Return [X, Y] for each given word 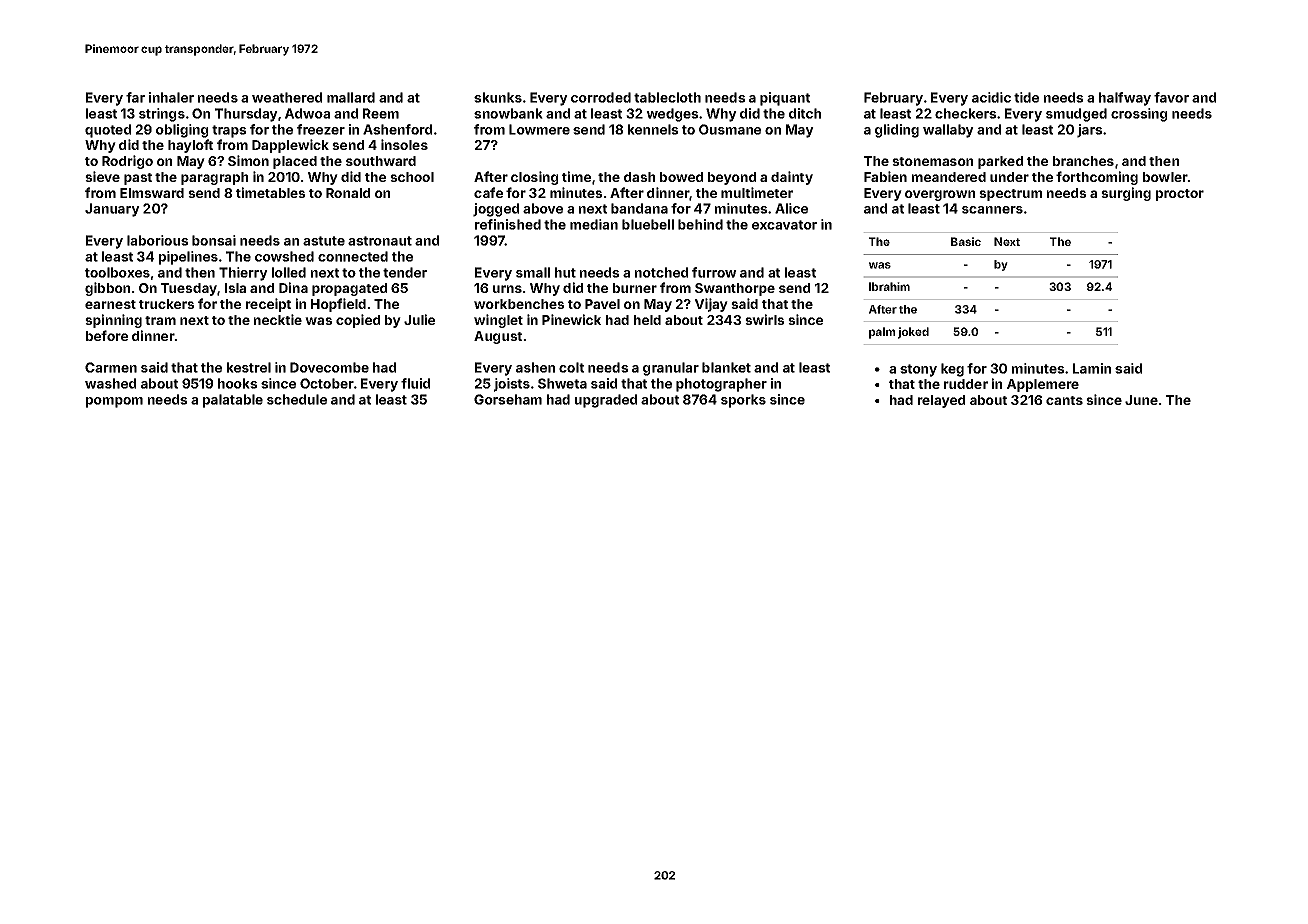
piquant [785, 99]
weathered [287, 97]
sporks [743, 401]
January [112, 210]
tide [1026, 97]
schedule [297, 399]
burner [635, 288]
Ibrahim [889, 286]
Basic [966, 241]
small [533, 272]
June [1141, 400]
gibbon [107, 289]
